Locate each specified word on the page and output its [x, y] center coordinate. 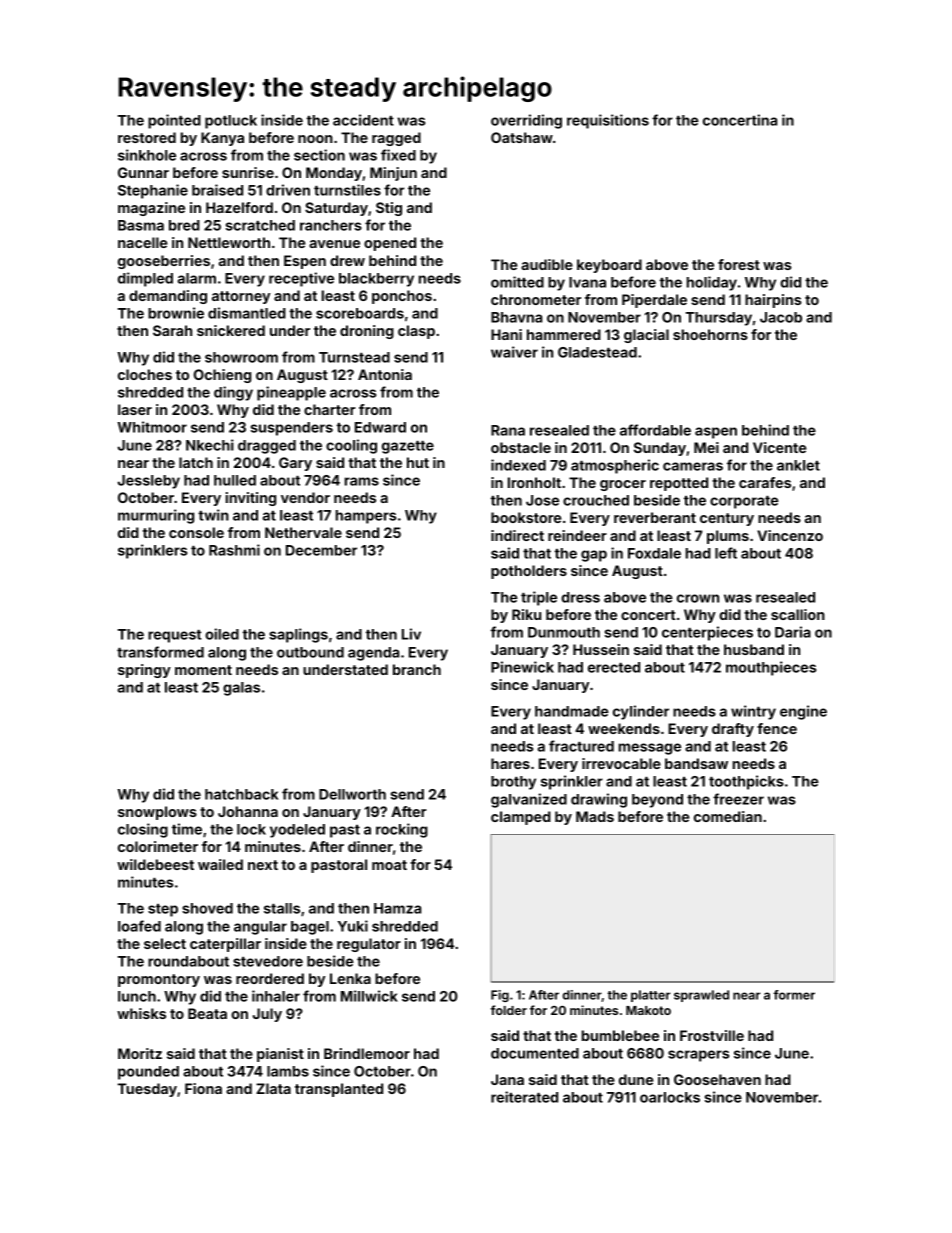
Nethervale [303, 532]
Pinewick [522, 667]
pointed [174, 121]
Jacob [781, 317]
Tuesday [147, 1090]
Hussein [601, 649]
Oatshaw [522, 137]
